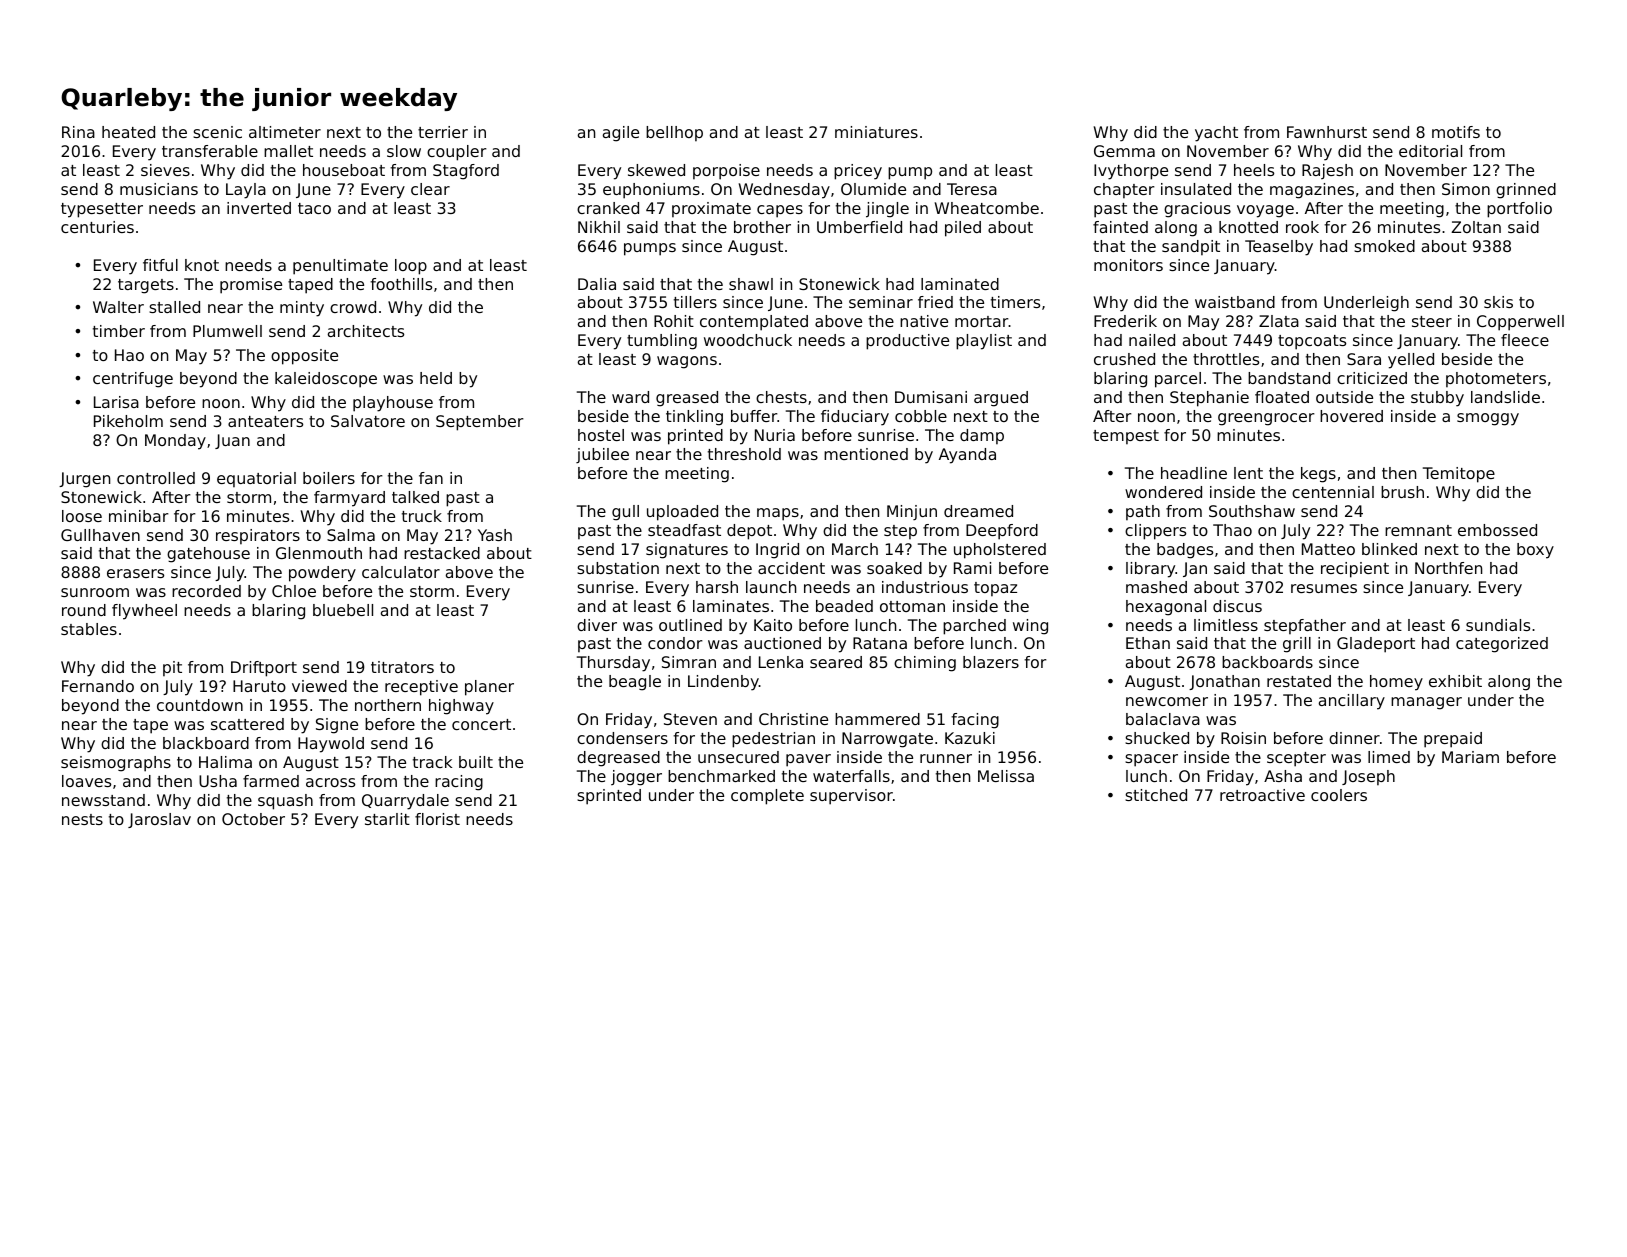  I want to click on library, so click(1151, 570).
